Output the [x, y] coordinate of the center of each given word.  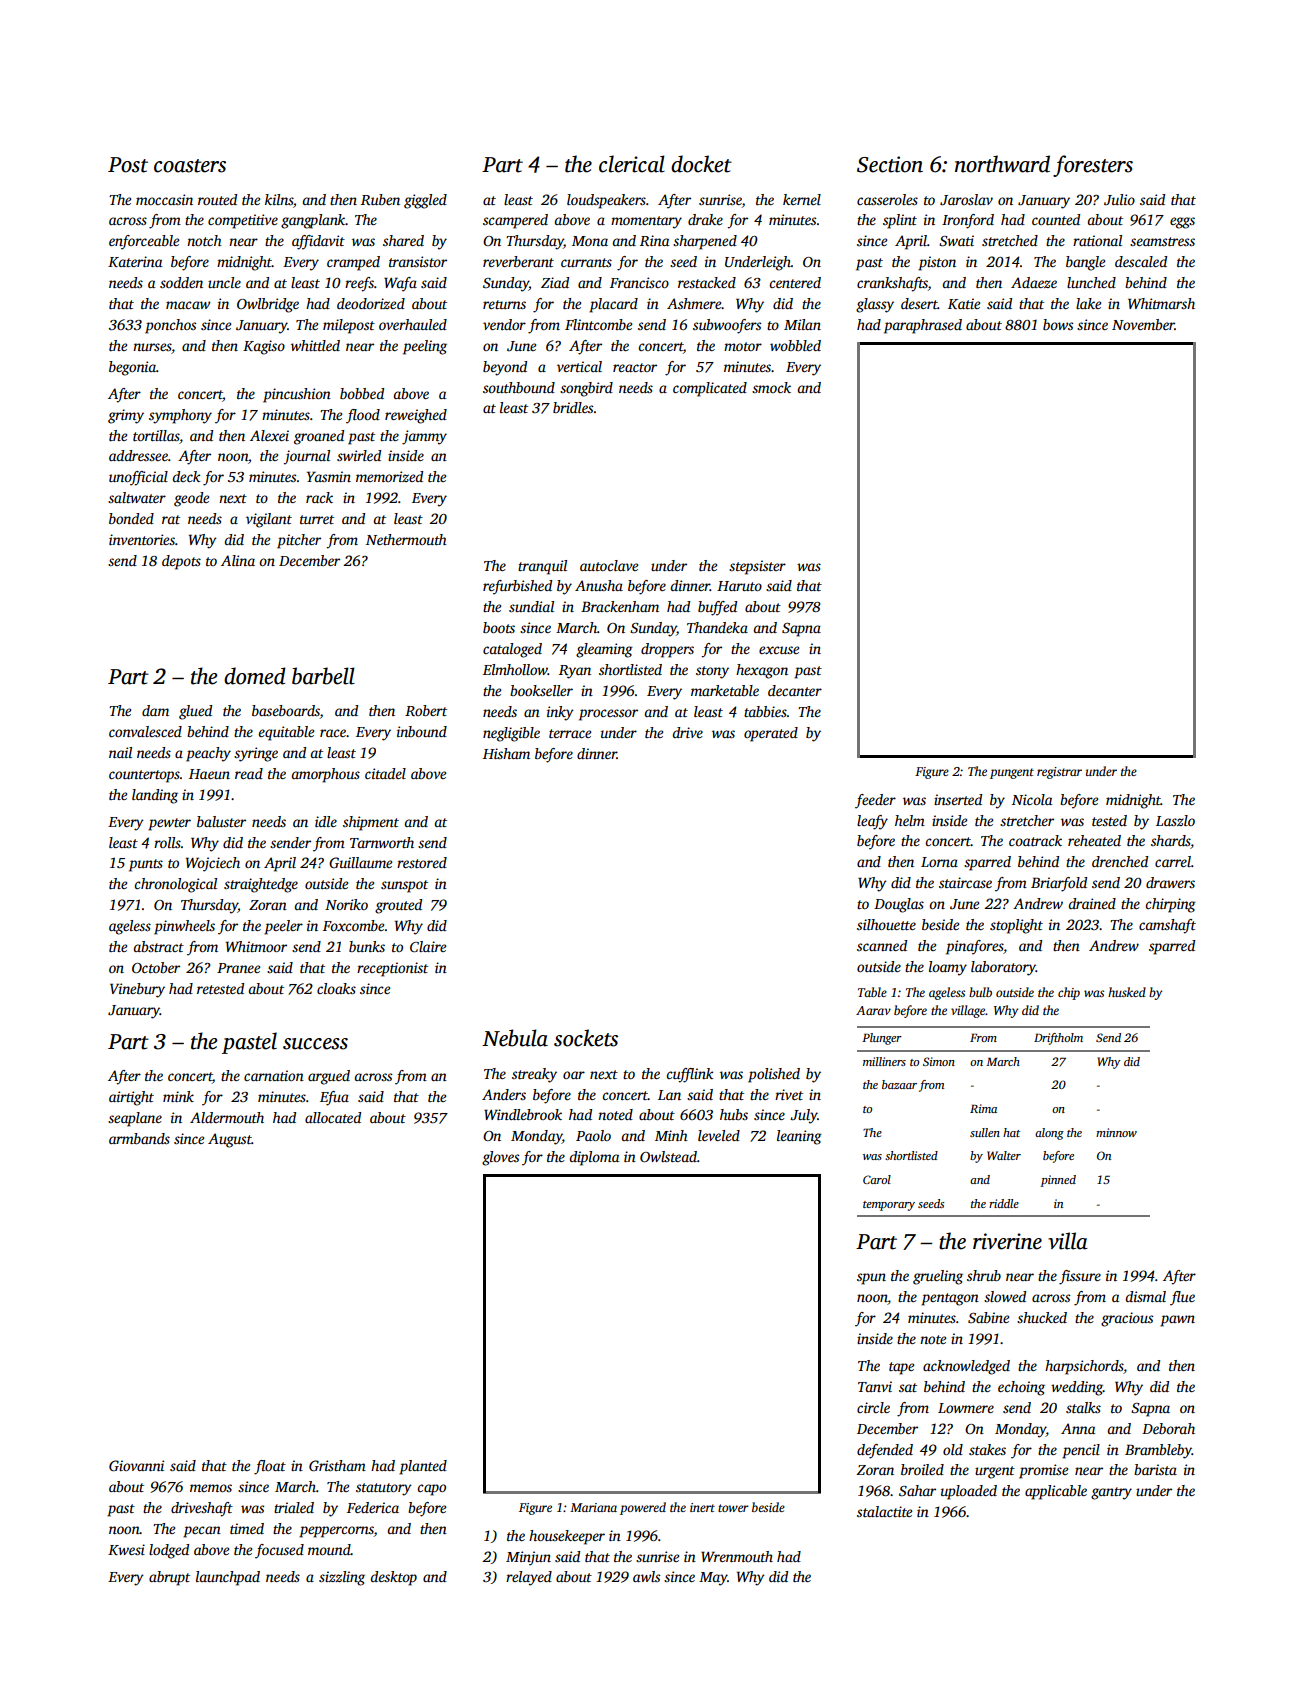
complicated [710, 389]
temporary [889, 1206]
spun [871, 1279]
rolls [167, 842]
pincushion [297, 395]
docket [701, 164]
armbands [139, 1138]
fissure [1080, 1277]
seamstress [1162, 241]
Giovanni [136, 1465]
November [1143, 324]
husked [1127, 992]
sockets [586, 1038]
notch [204, 240]
